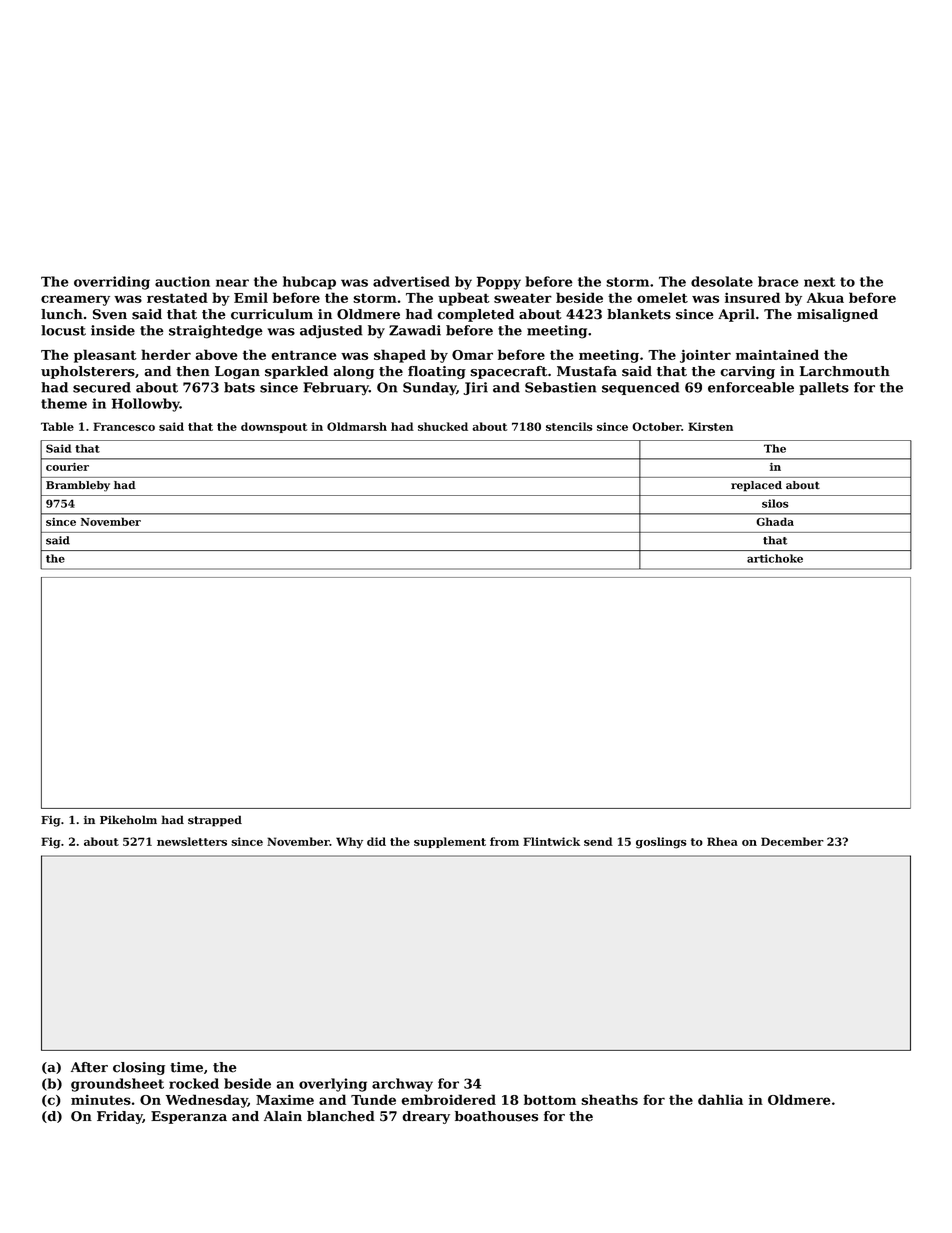 The width and height of the page is (952, 1233). I want to click on from, so click(504, 841).
